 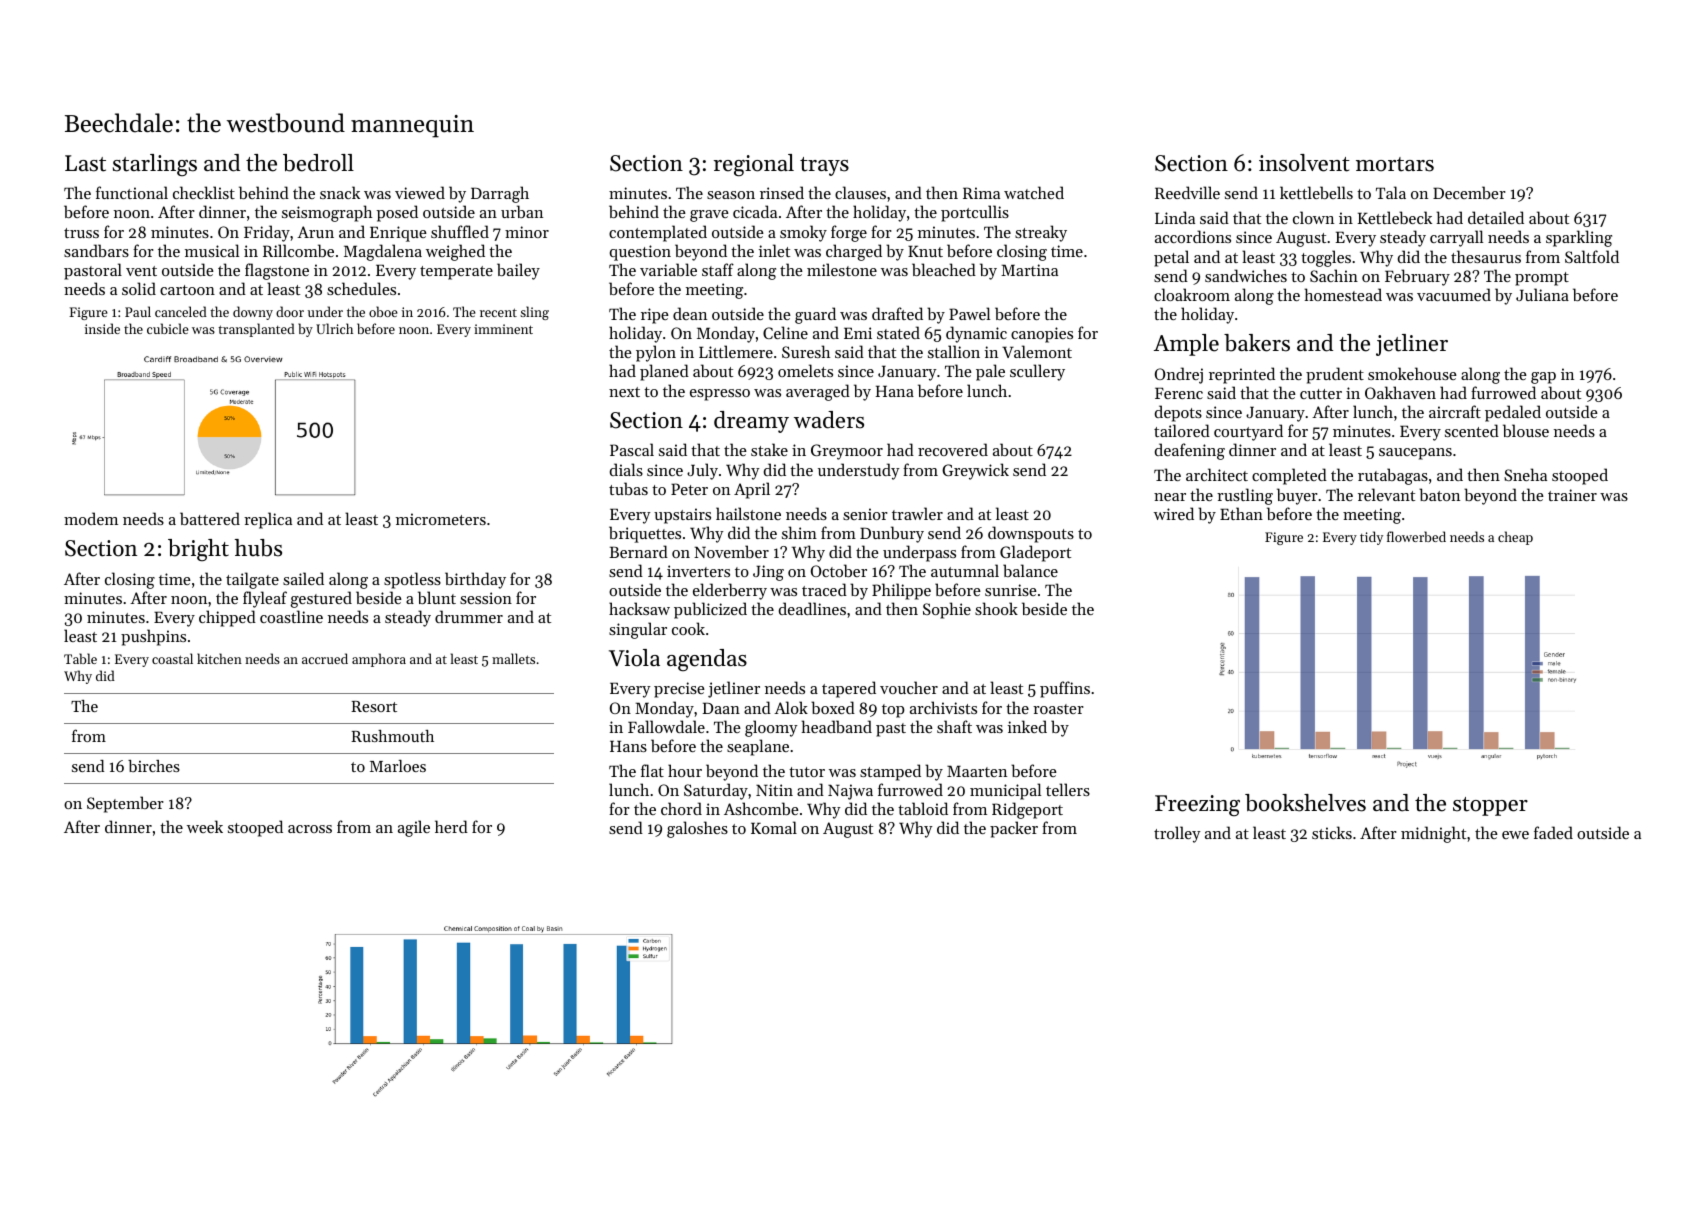 I want to click on Celine, so click(x=785, y=332).
